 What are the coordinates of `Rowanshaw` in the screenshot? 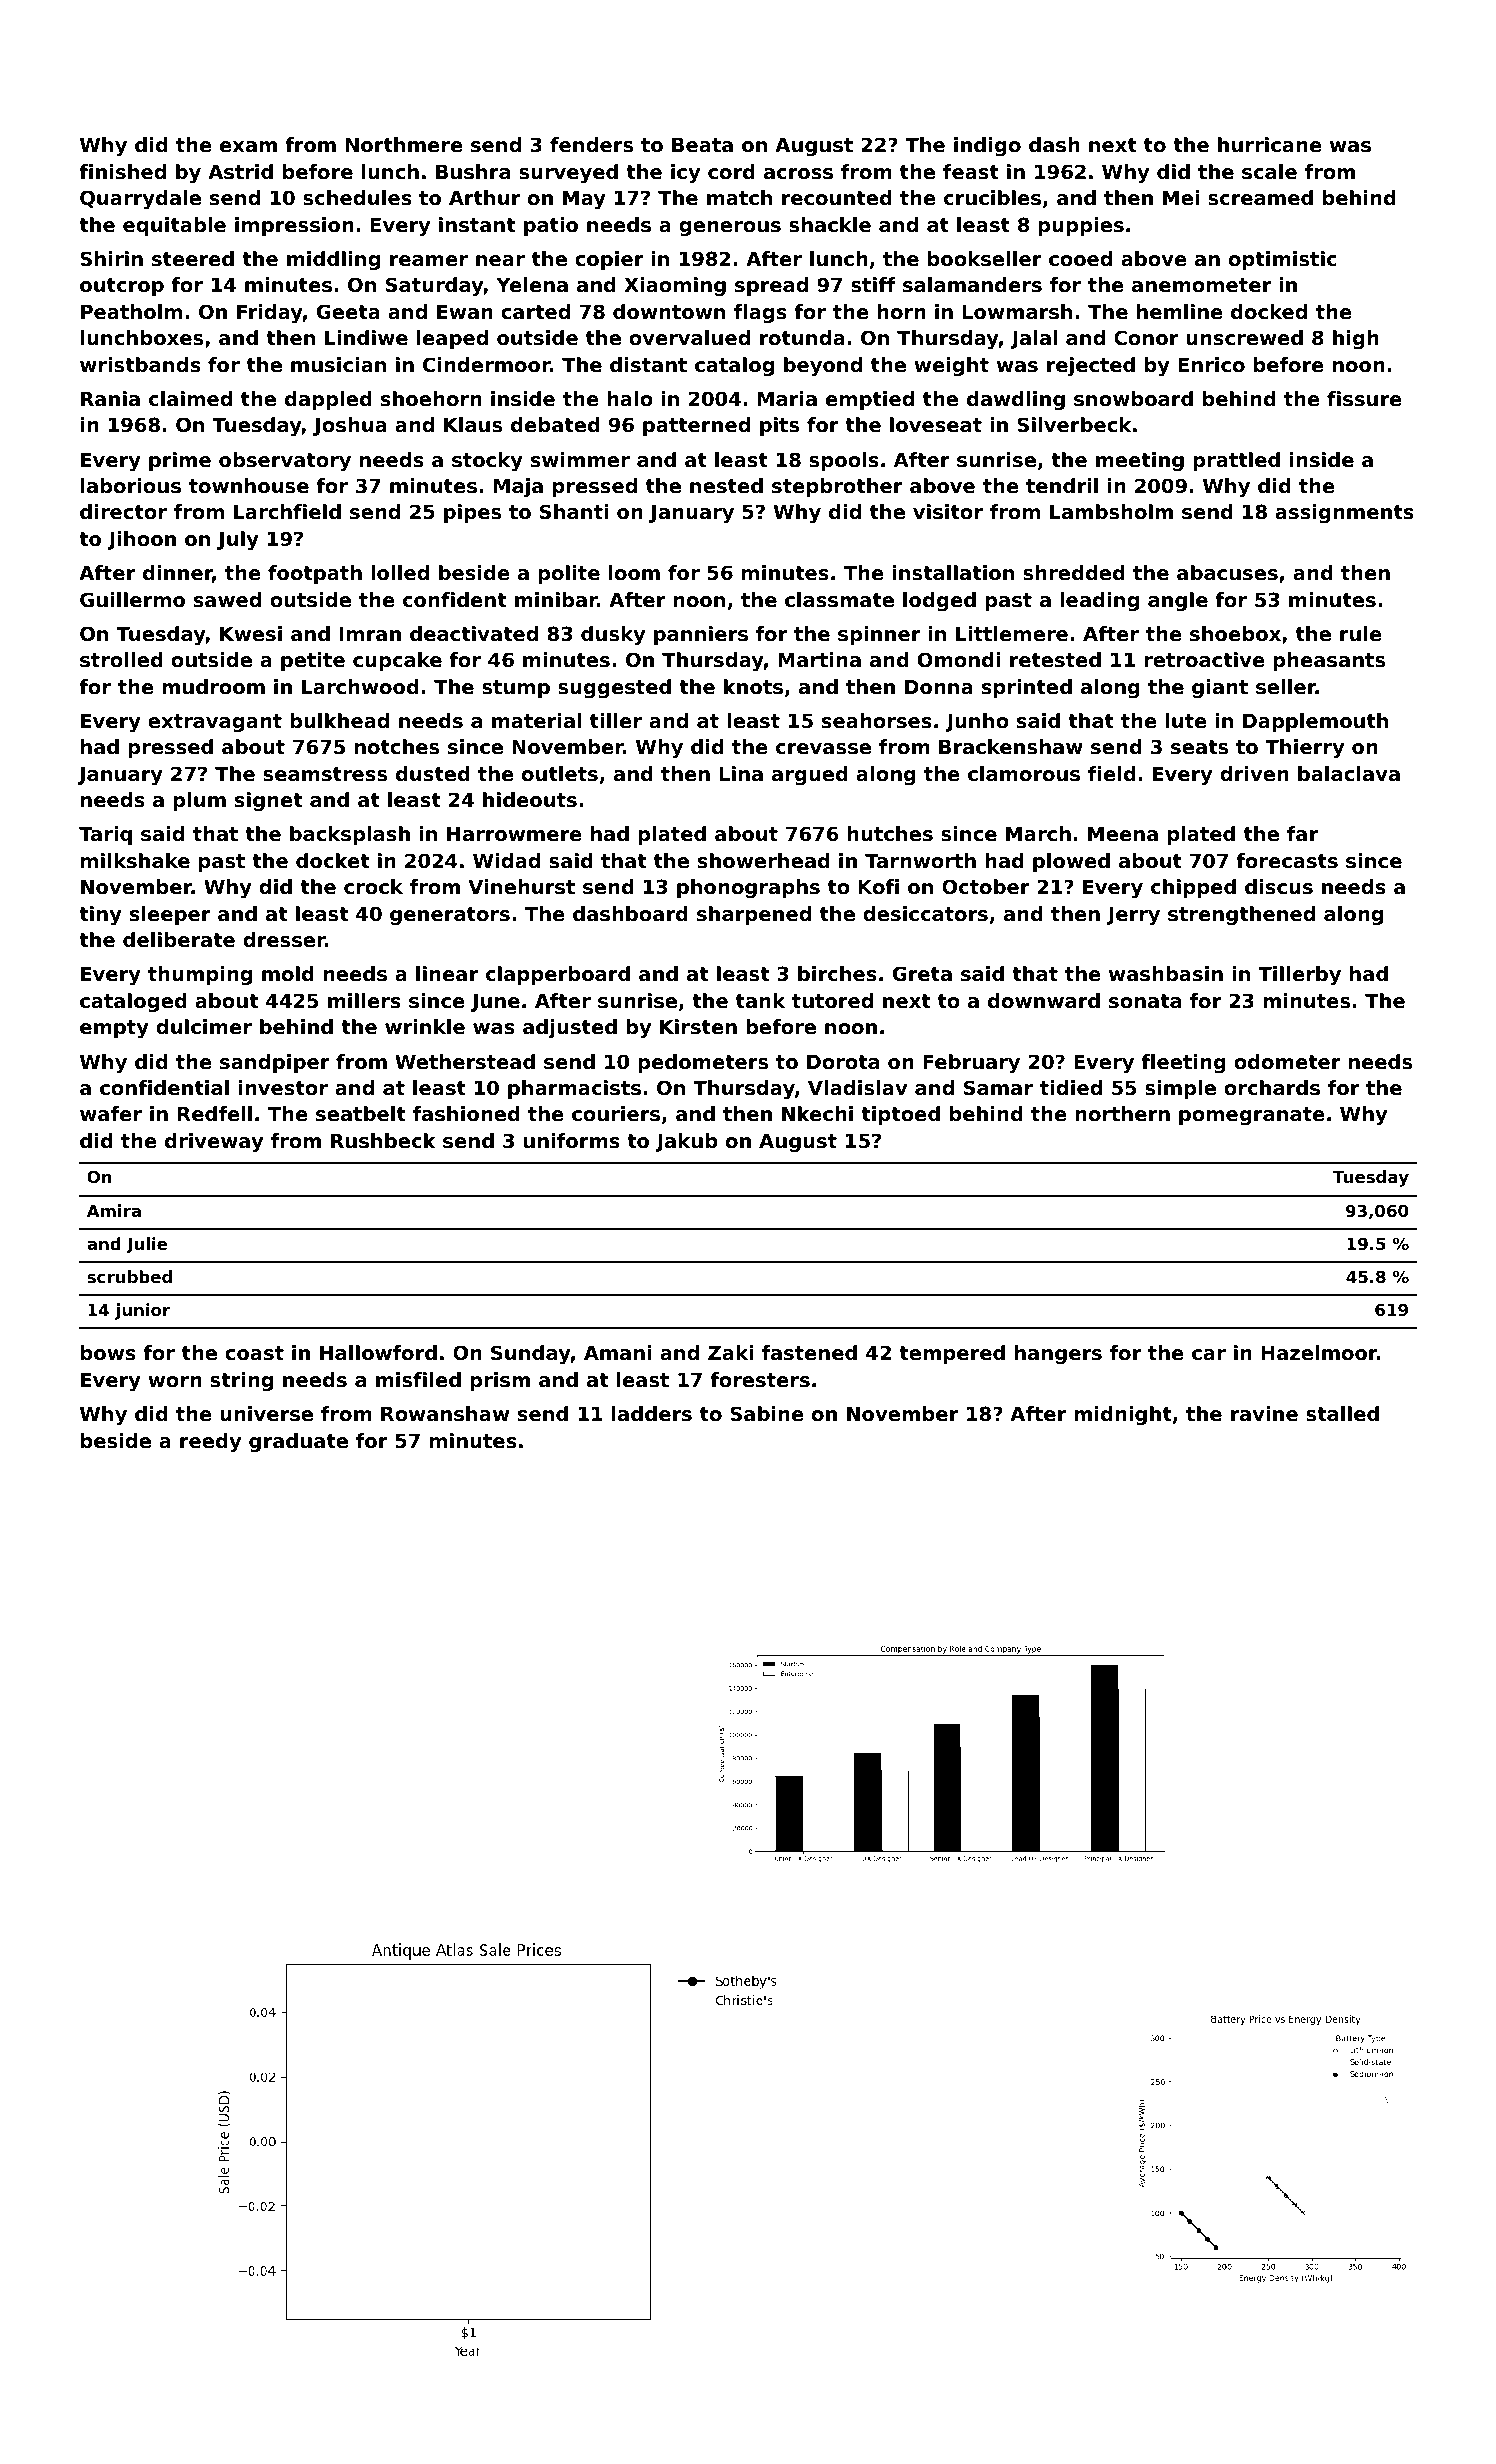 It's located at (445, 1414).
